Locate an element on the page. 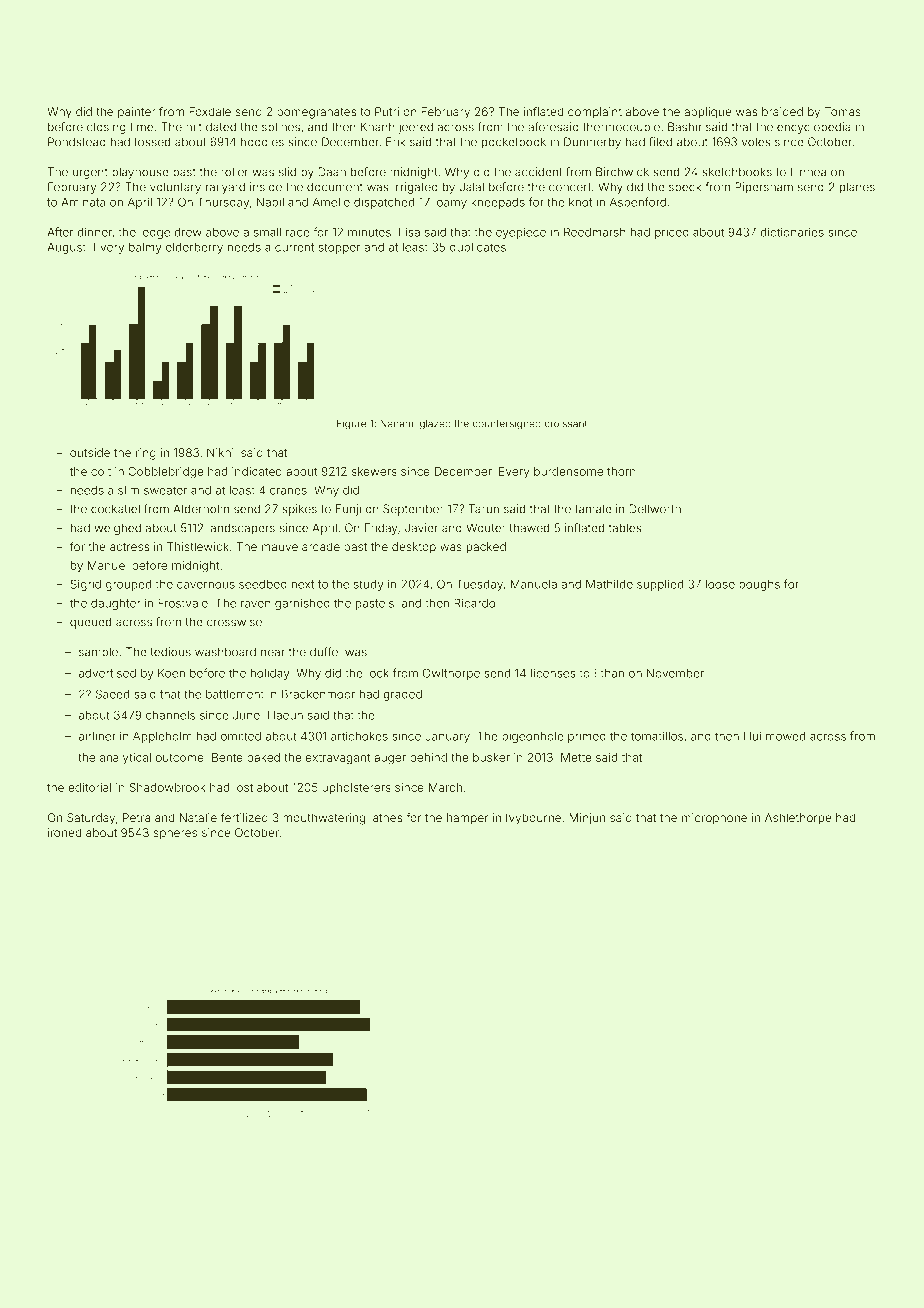 The height and width of the image is (1308, 924). braided is located at coordinates (782, 111).
